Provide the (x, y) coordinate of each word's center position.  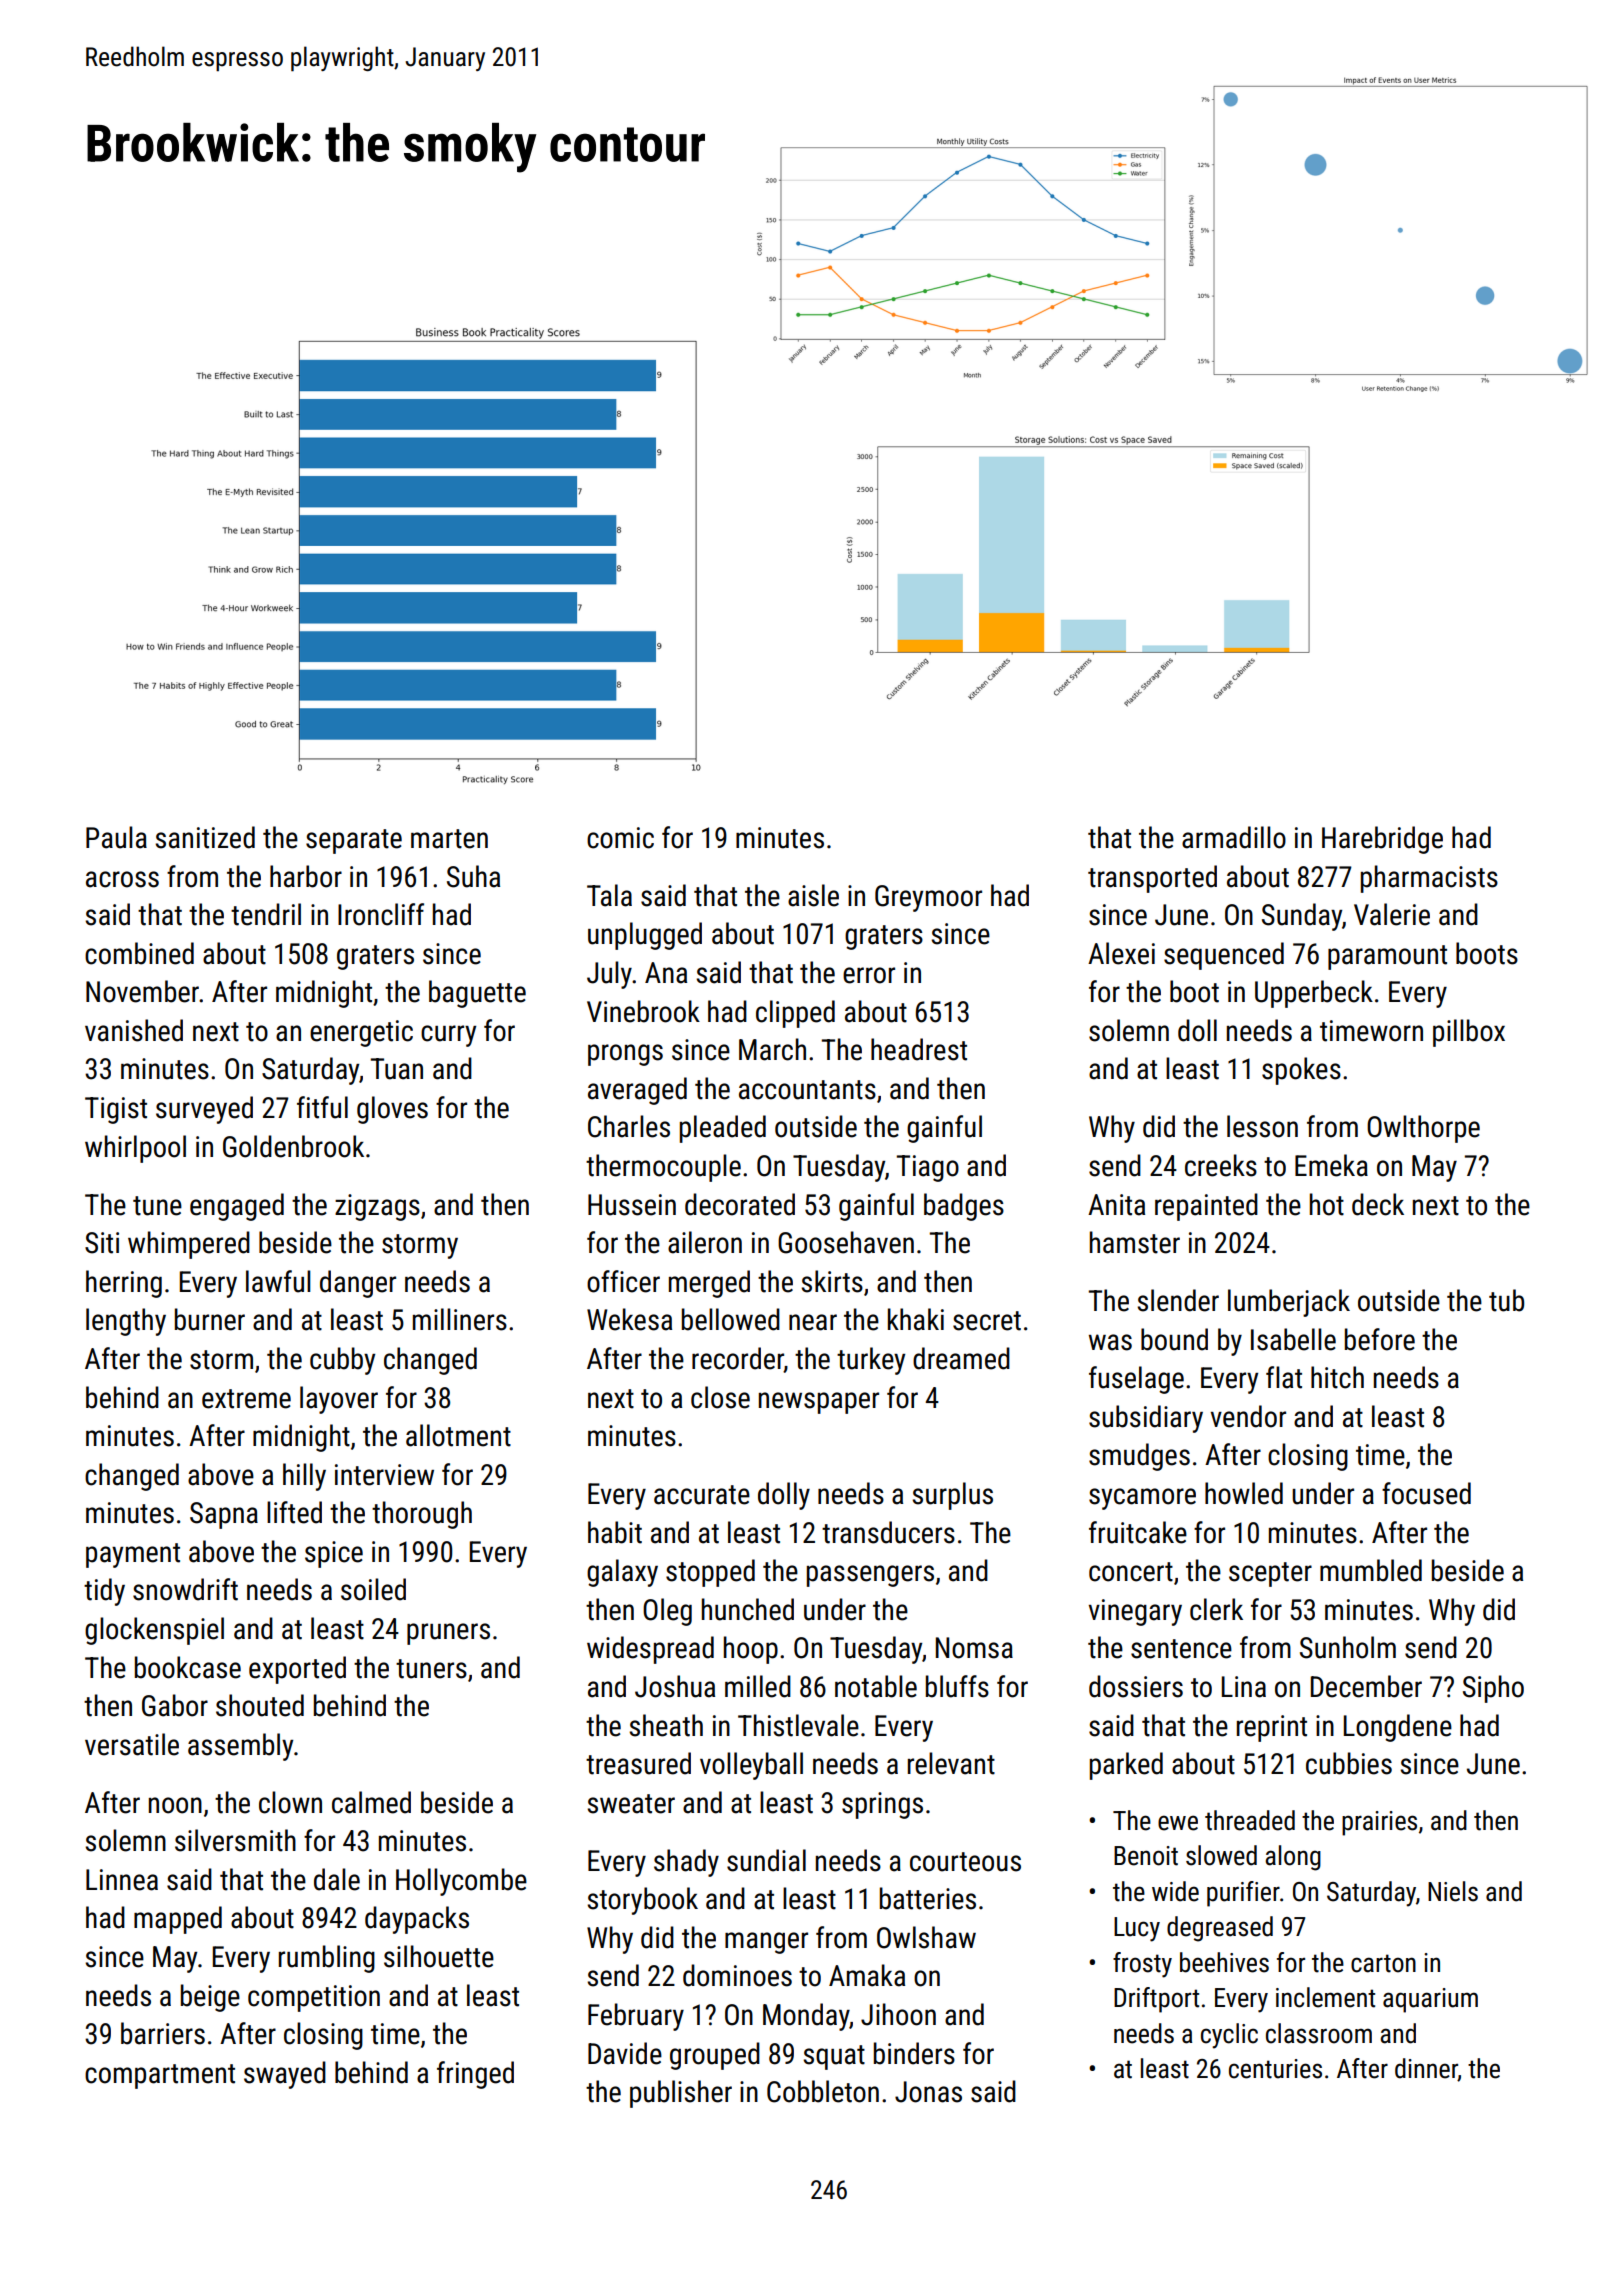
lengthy (126, 1322)
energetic (361, 1033)
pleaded (723, 1129)
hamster (1135, 1242)
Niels (1453, 1891)
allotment (458, 1435)
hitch (1337, 1377)
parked (1126, 1766)
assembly (240, 1747)
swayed (285, 2075)
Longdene (1398, 1728)
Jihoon (898, 2014)
